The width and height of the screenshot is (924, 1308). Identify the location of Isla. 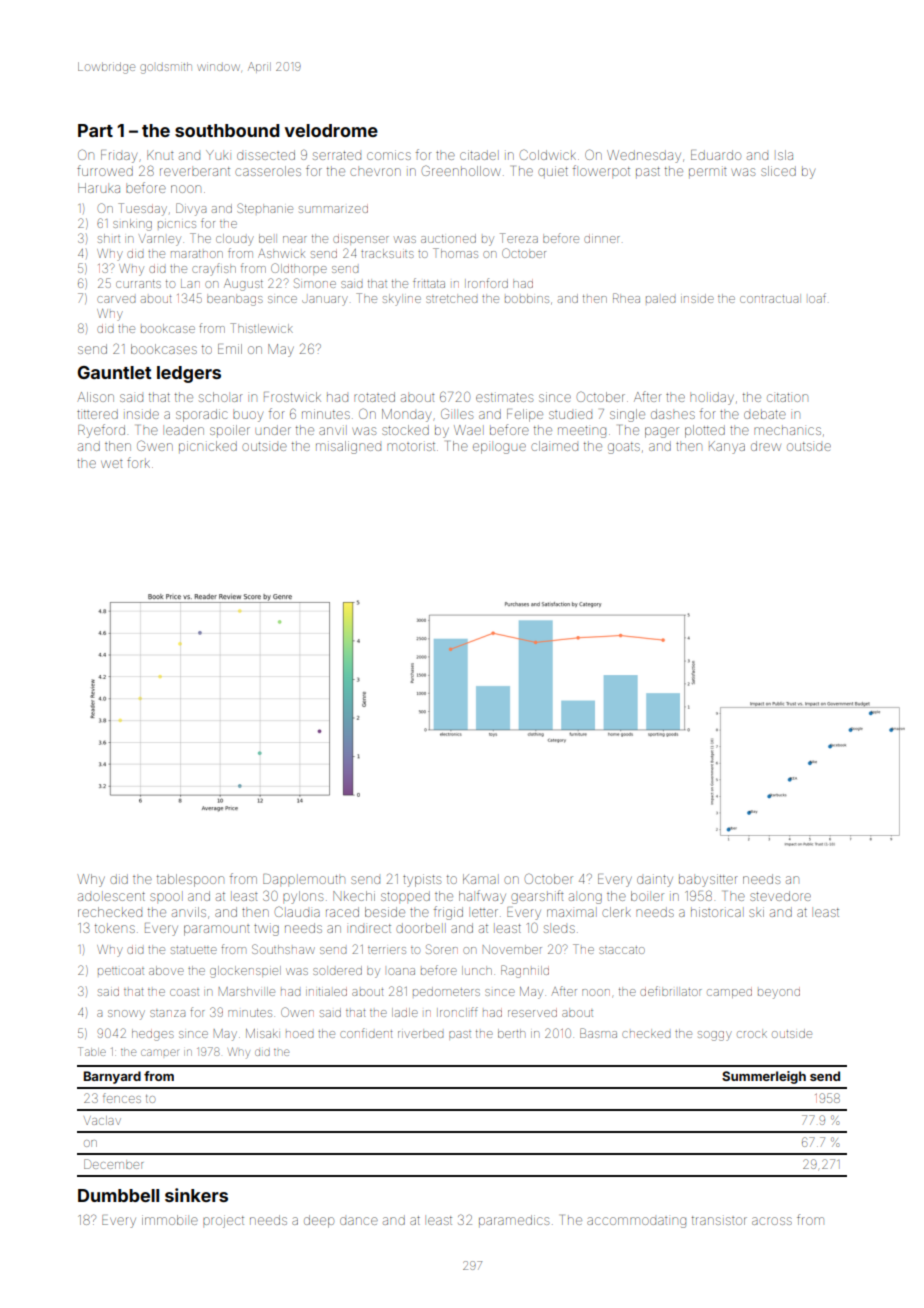
(785, 155).
